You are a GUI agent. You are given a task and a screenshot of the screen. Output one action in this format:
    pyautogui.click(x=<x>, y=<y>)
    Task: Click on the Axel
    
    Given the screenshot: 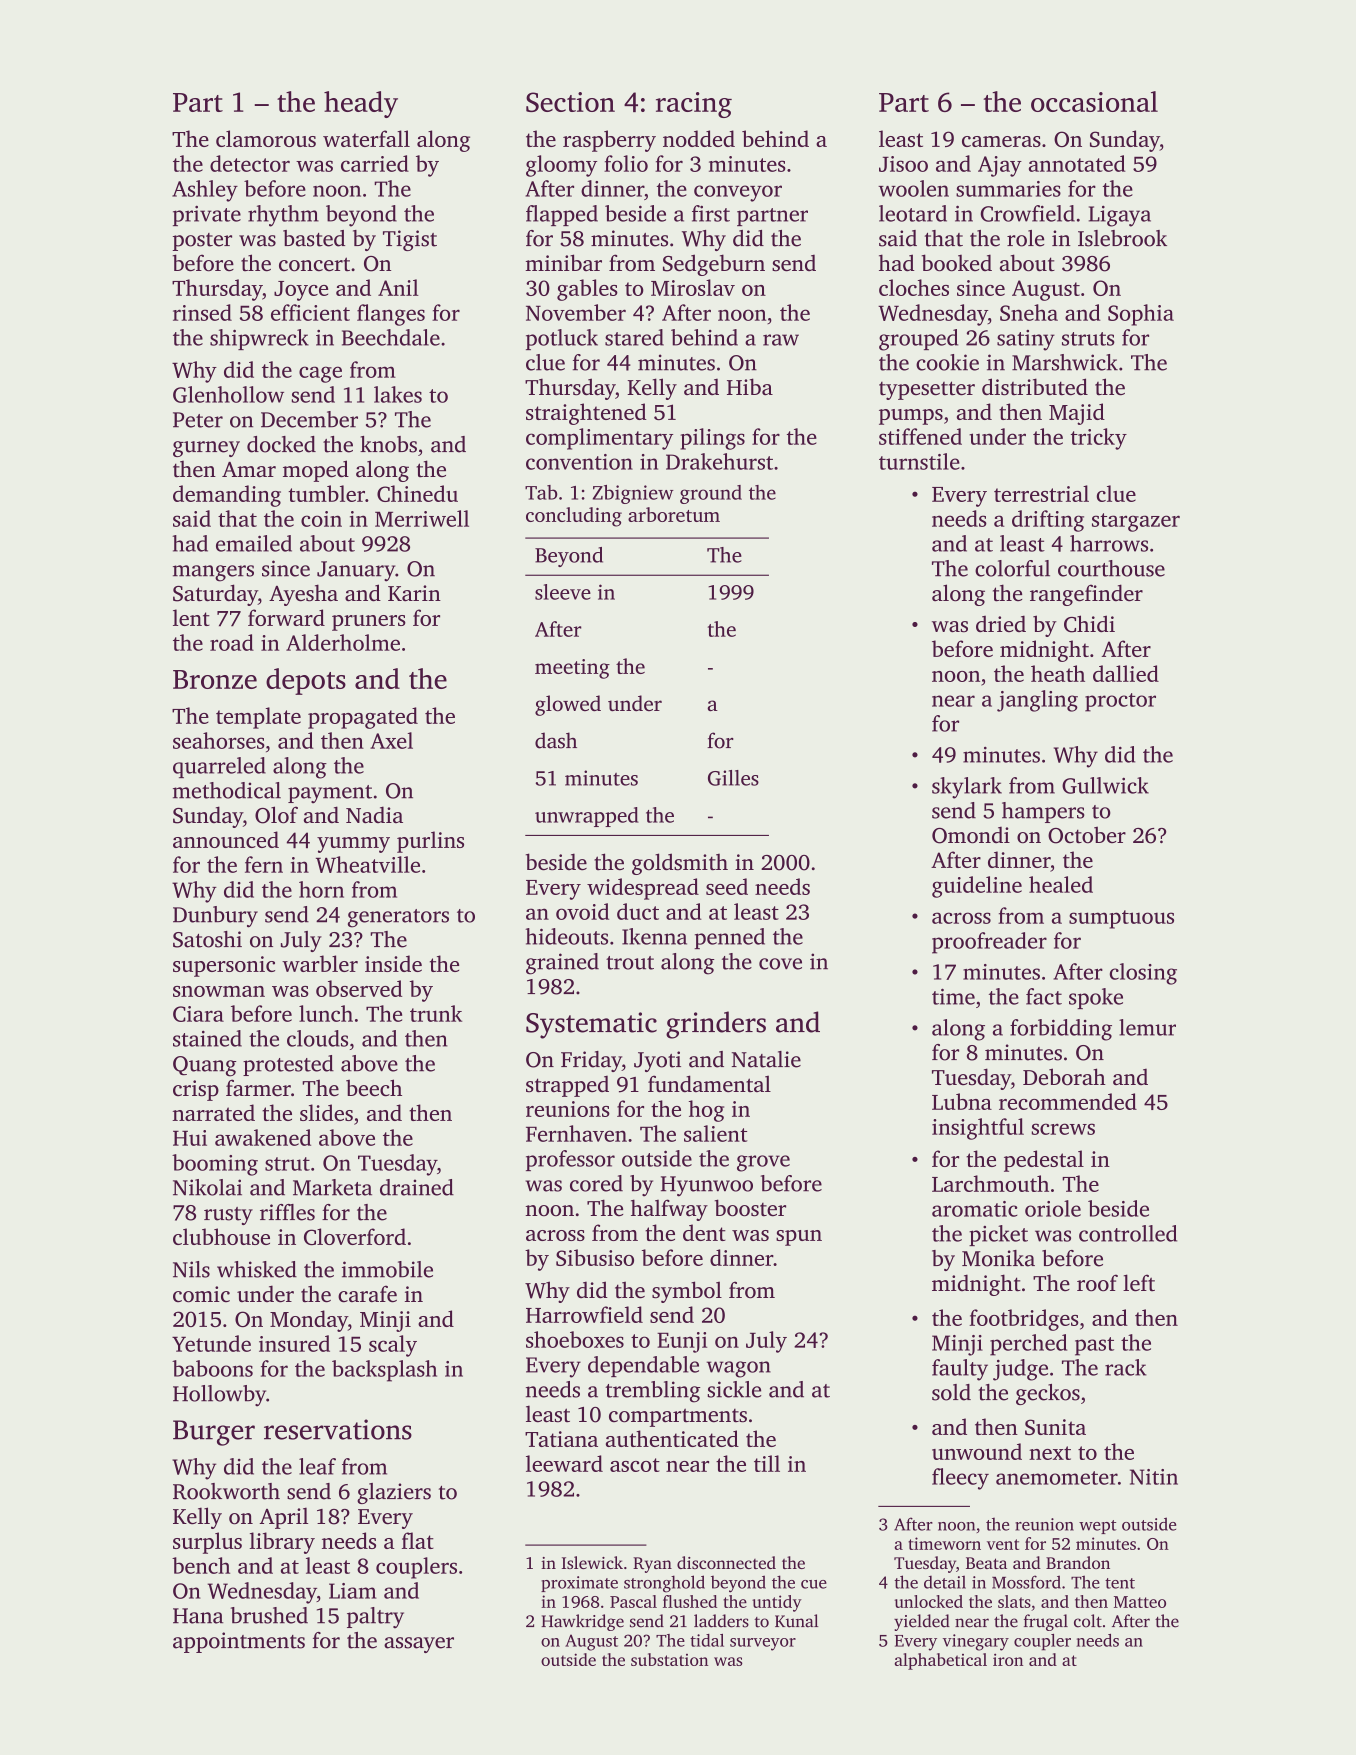 What is the action you would take?
    pyautogui.click(x=391, y=740)
